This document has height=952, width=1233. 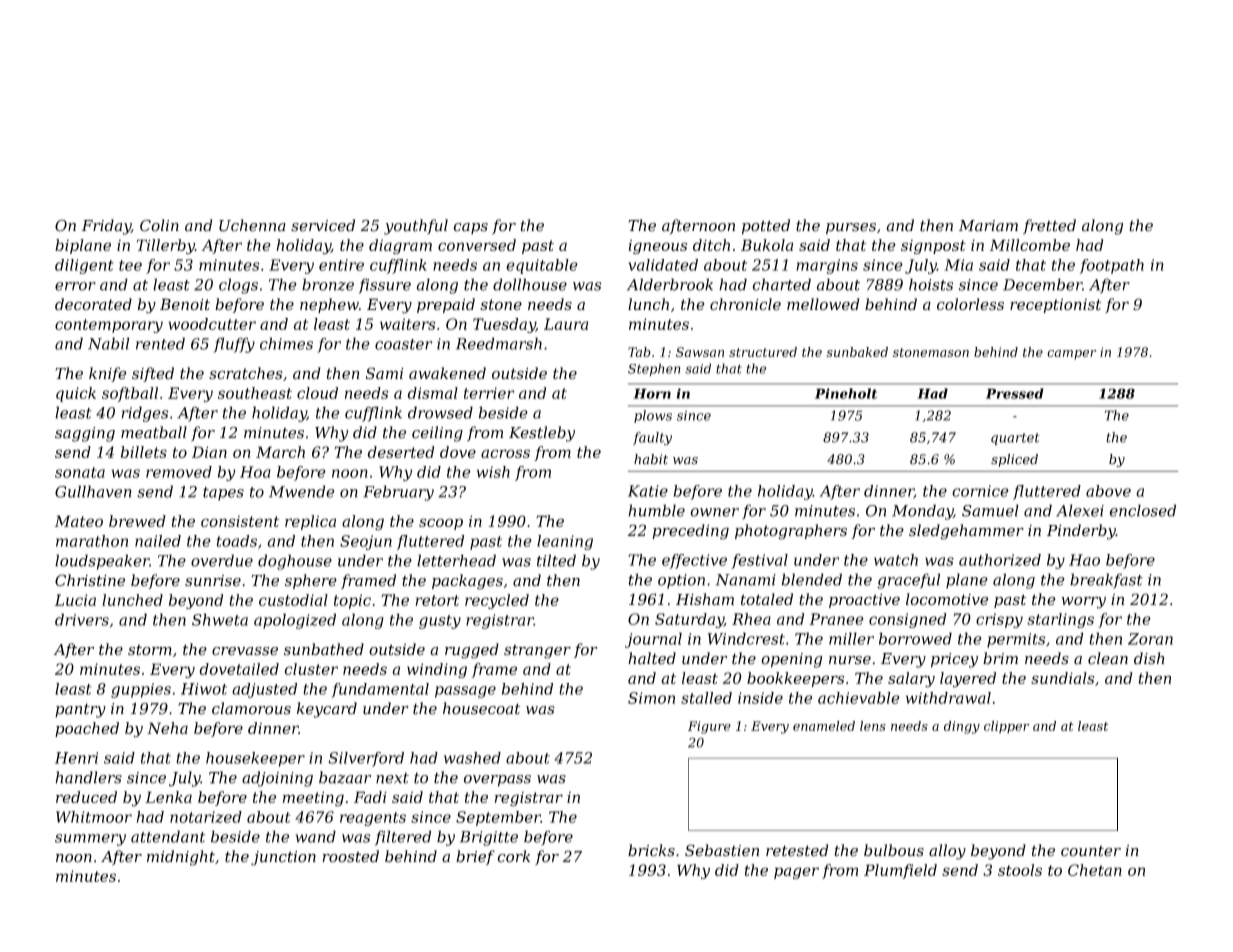 I want to click on knife, so click(x=107, y=374).
